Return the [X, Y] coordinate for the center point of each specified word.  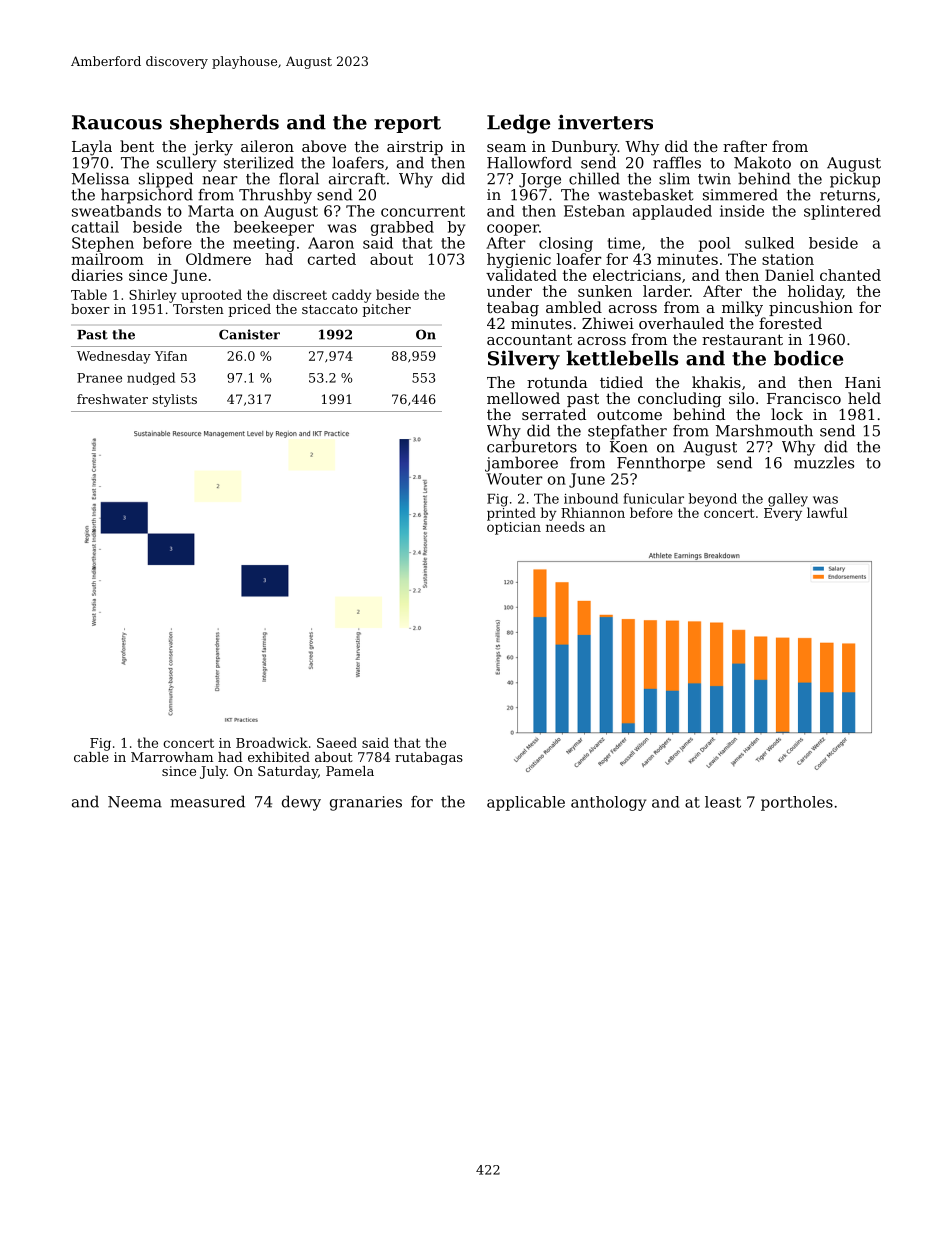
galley [788, 500]
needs [565, 526]
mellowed [523, 398]
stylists [174, 400]
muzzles [824, 462]
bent [137, 146]
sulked [769, 243]
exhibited [279, 757]
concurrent [423, 211]
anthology [608, 803]
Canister [249, 334]
